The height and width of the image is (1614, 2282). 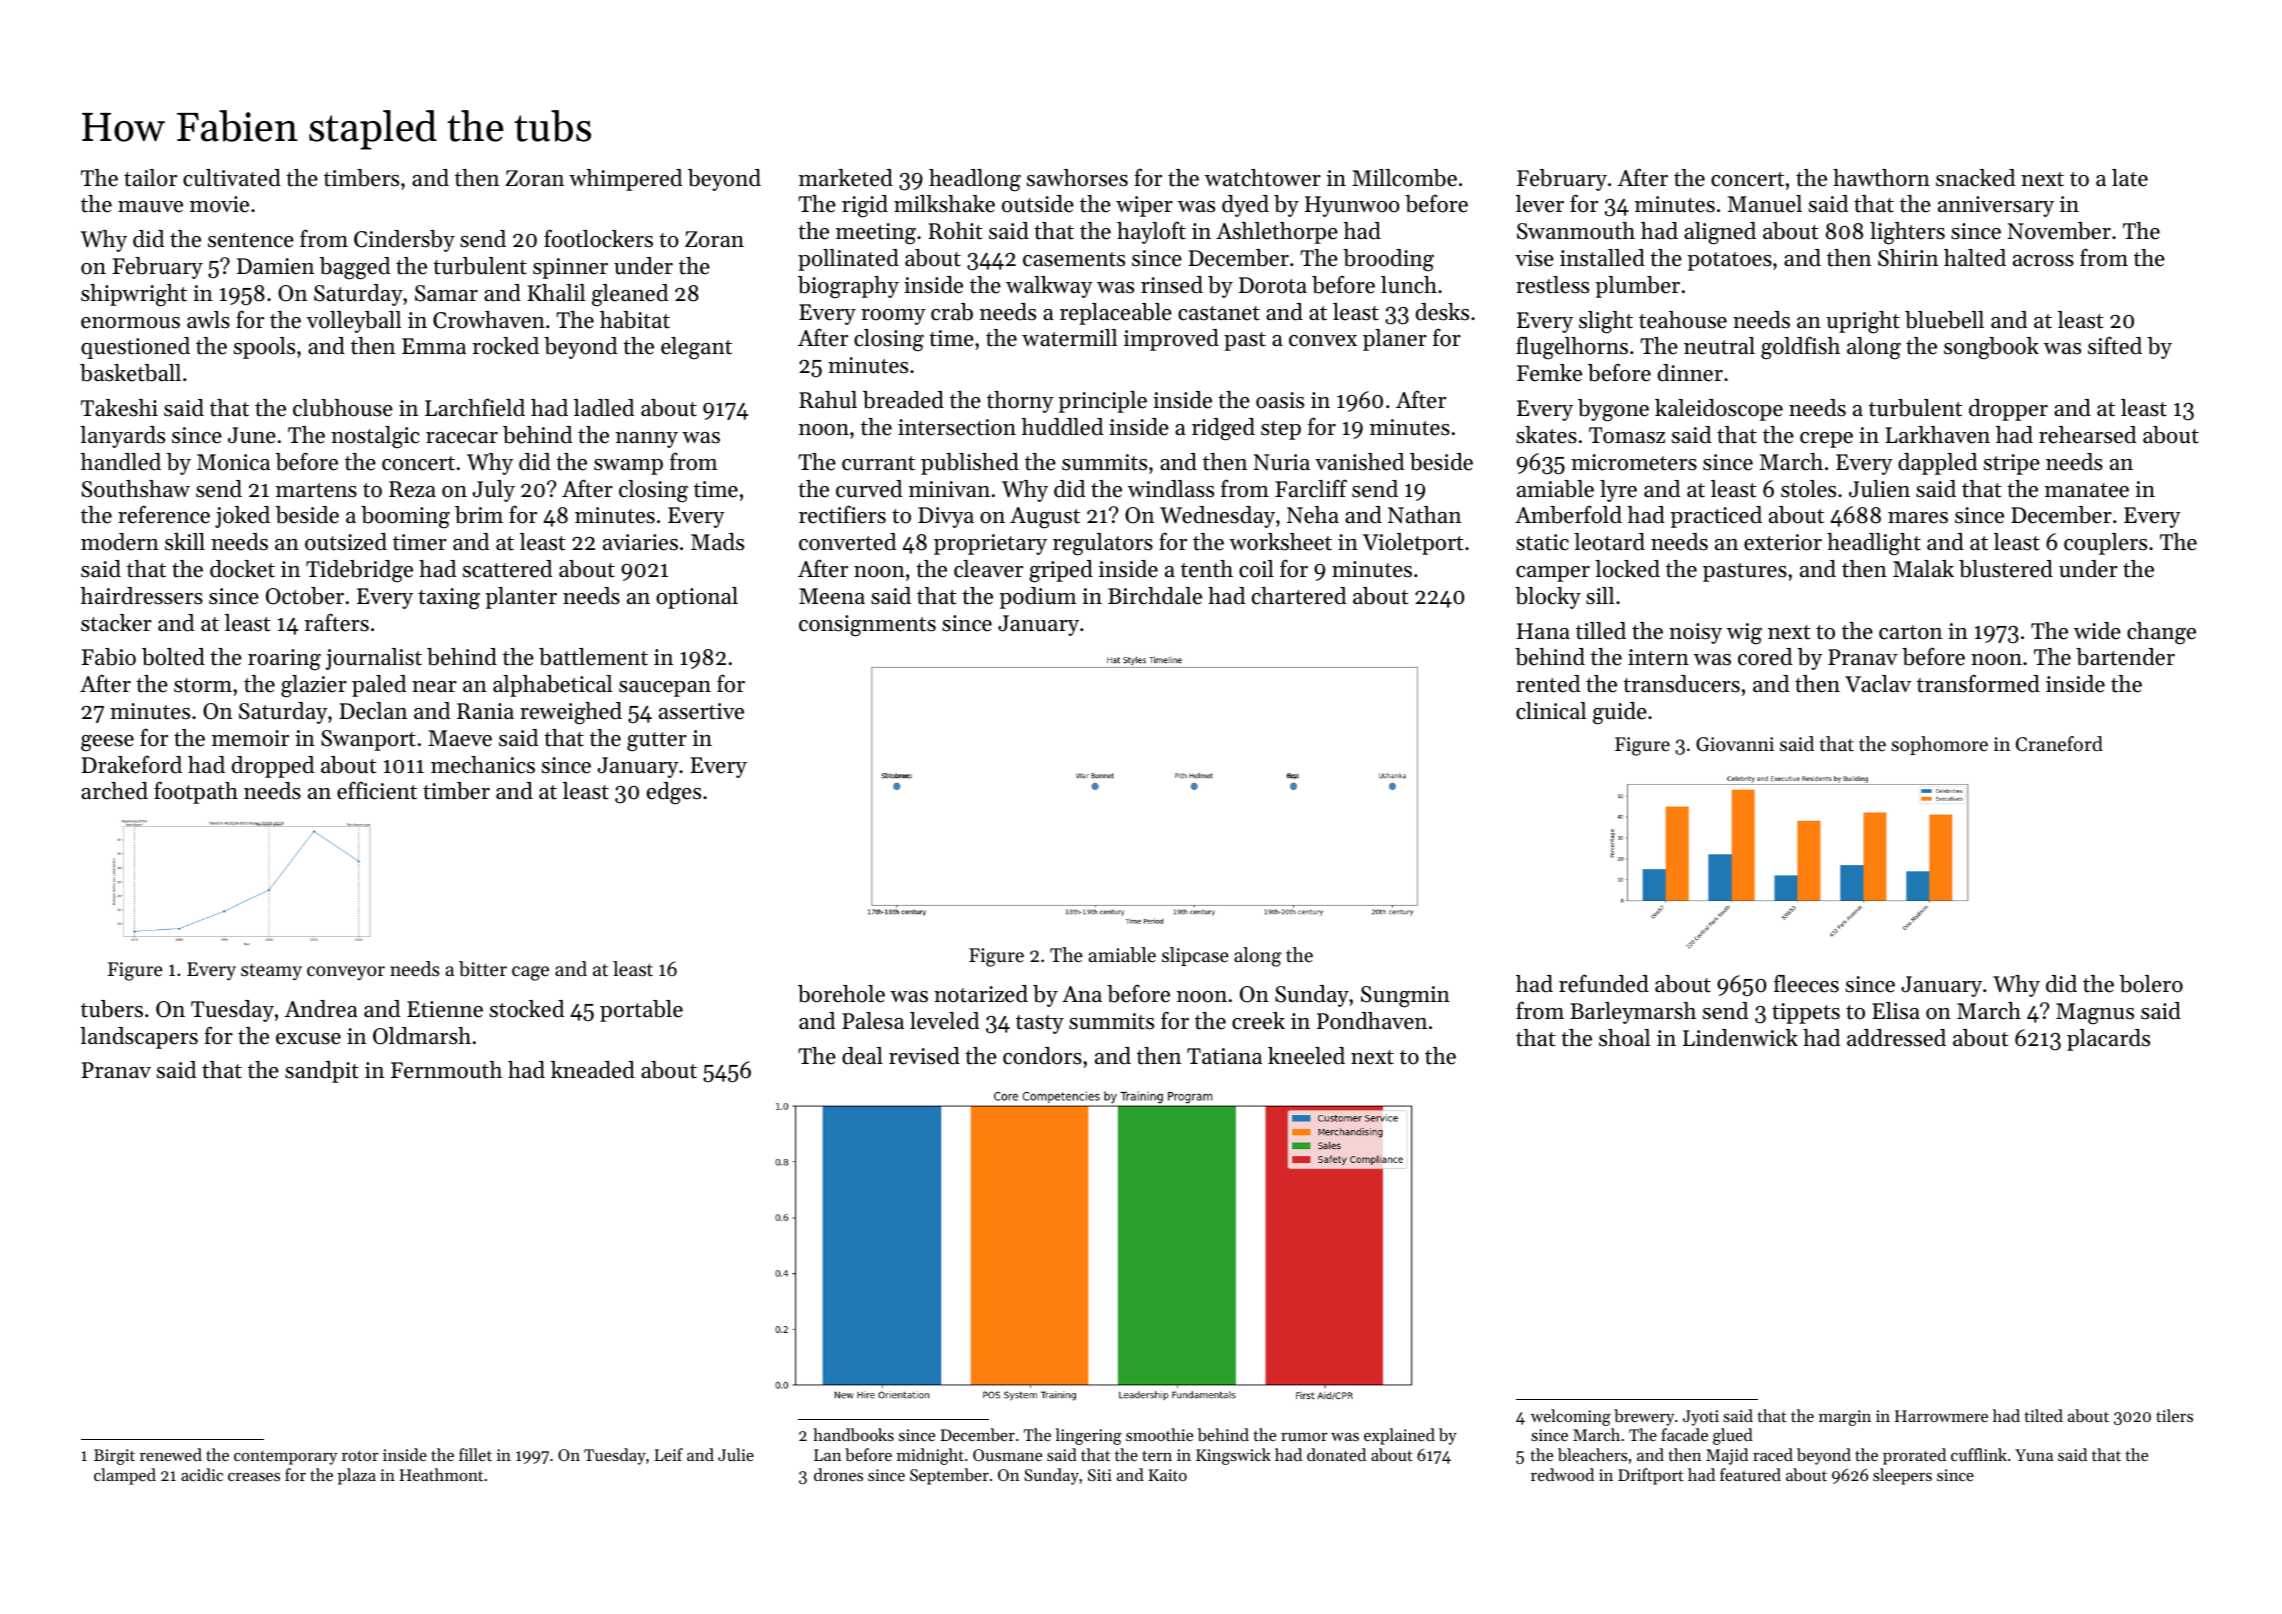 I want to click on Giovanni, so click(x=1735, y=744).
